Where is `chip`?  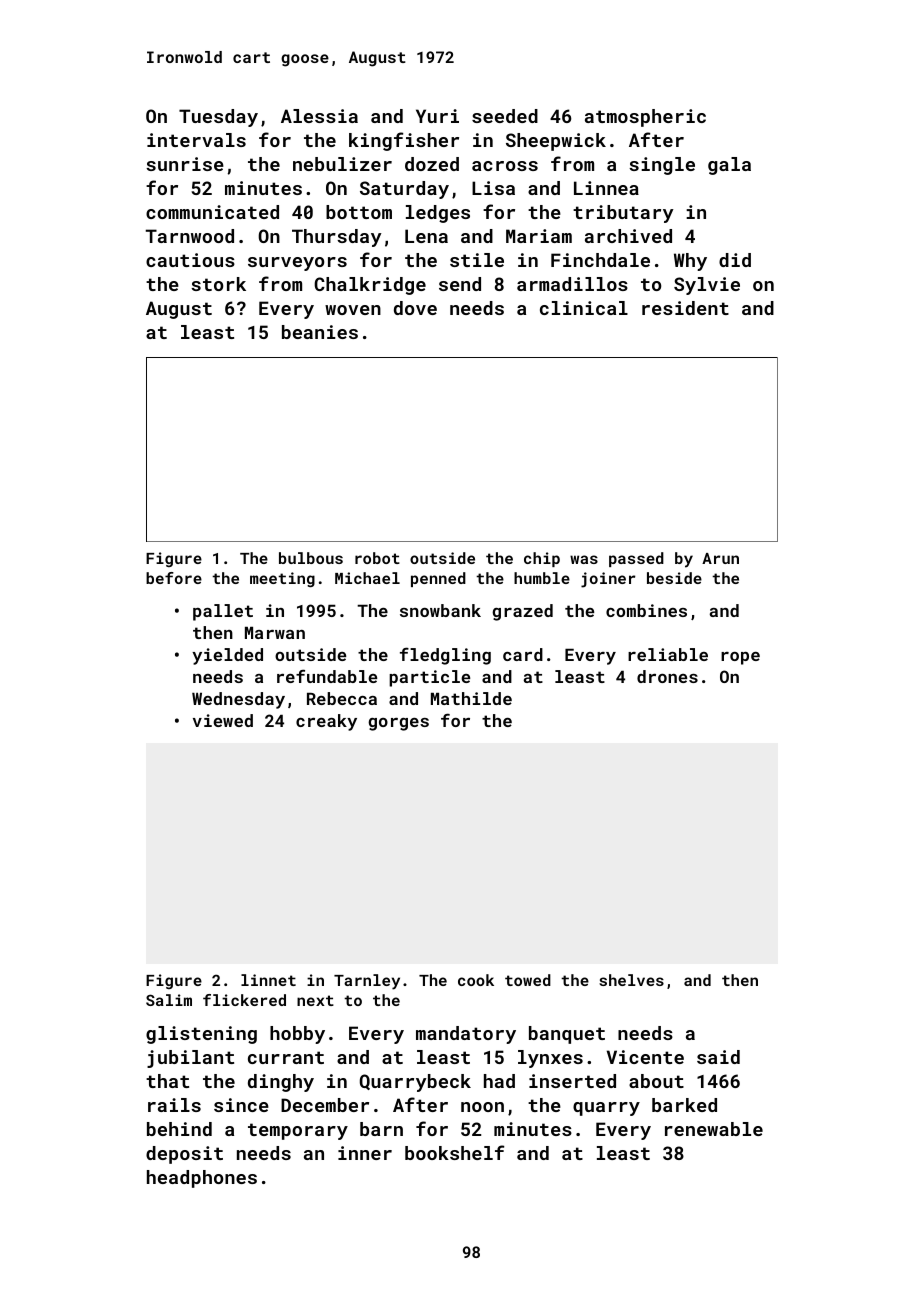 chip is located at coordinates (542, 559).
